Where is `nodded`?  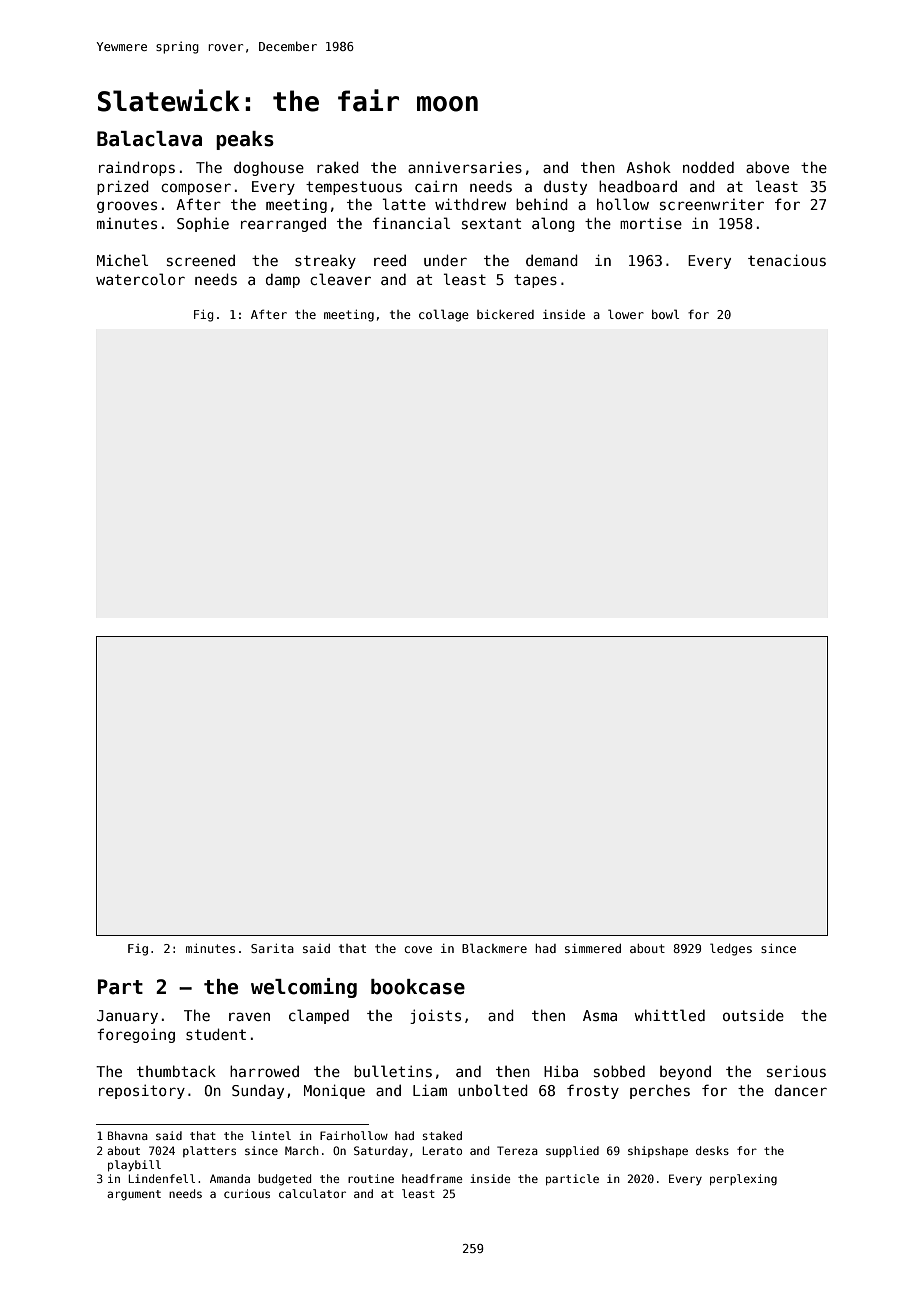
nodded is located at coordinates (708, 167).
